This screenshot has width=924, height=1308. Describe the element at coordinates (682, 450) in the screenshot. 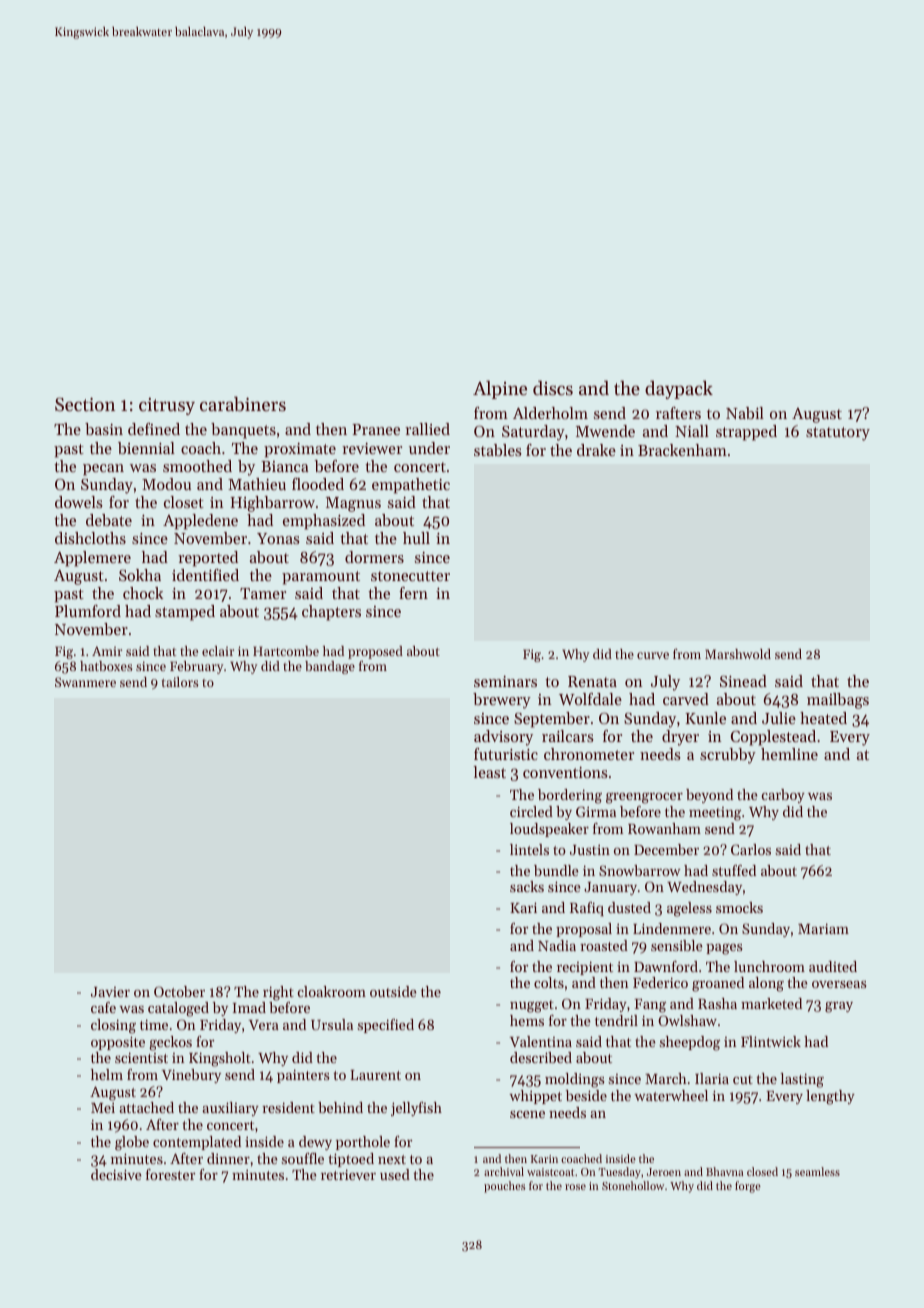

I see `Brackenham` at that location.
